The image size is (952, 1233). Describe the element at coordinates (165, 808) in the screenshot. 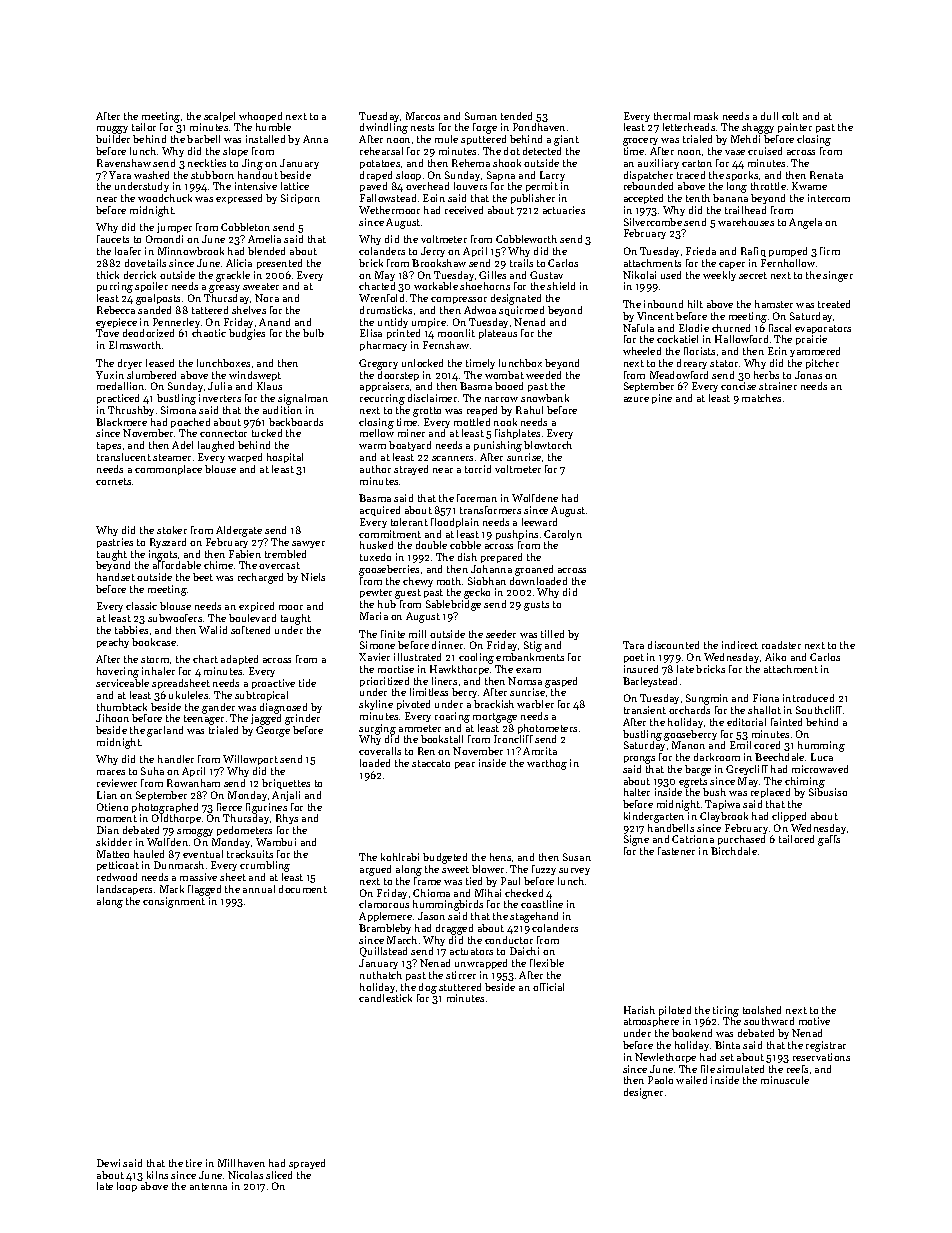

I see `photographed` at that location.
